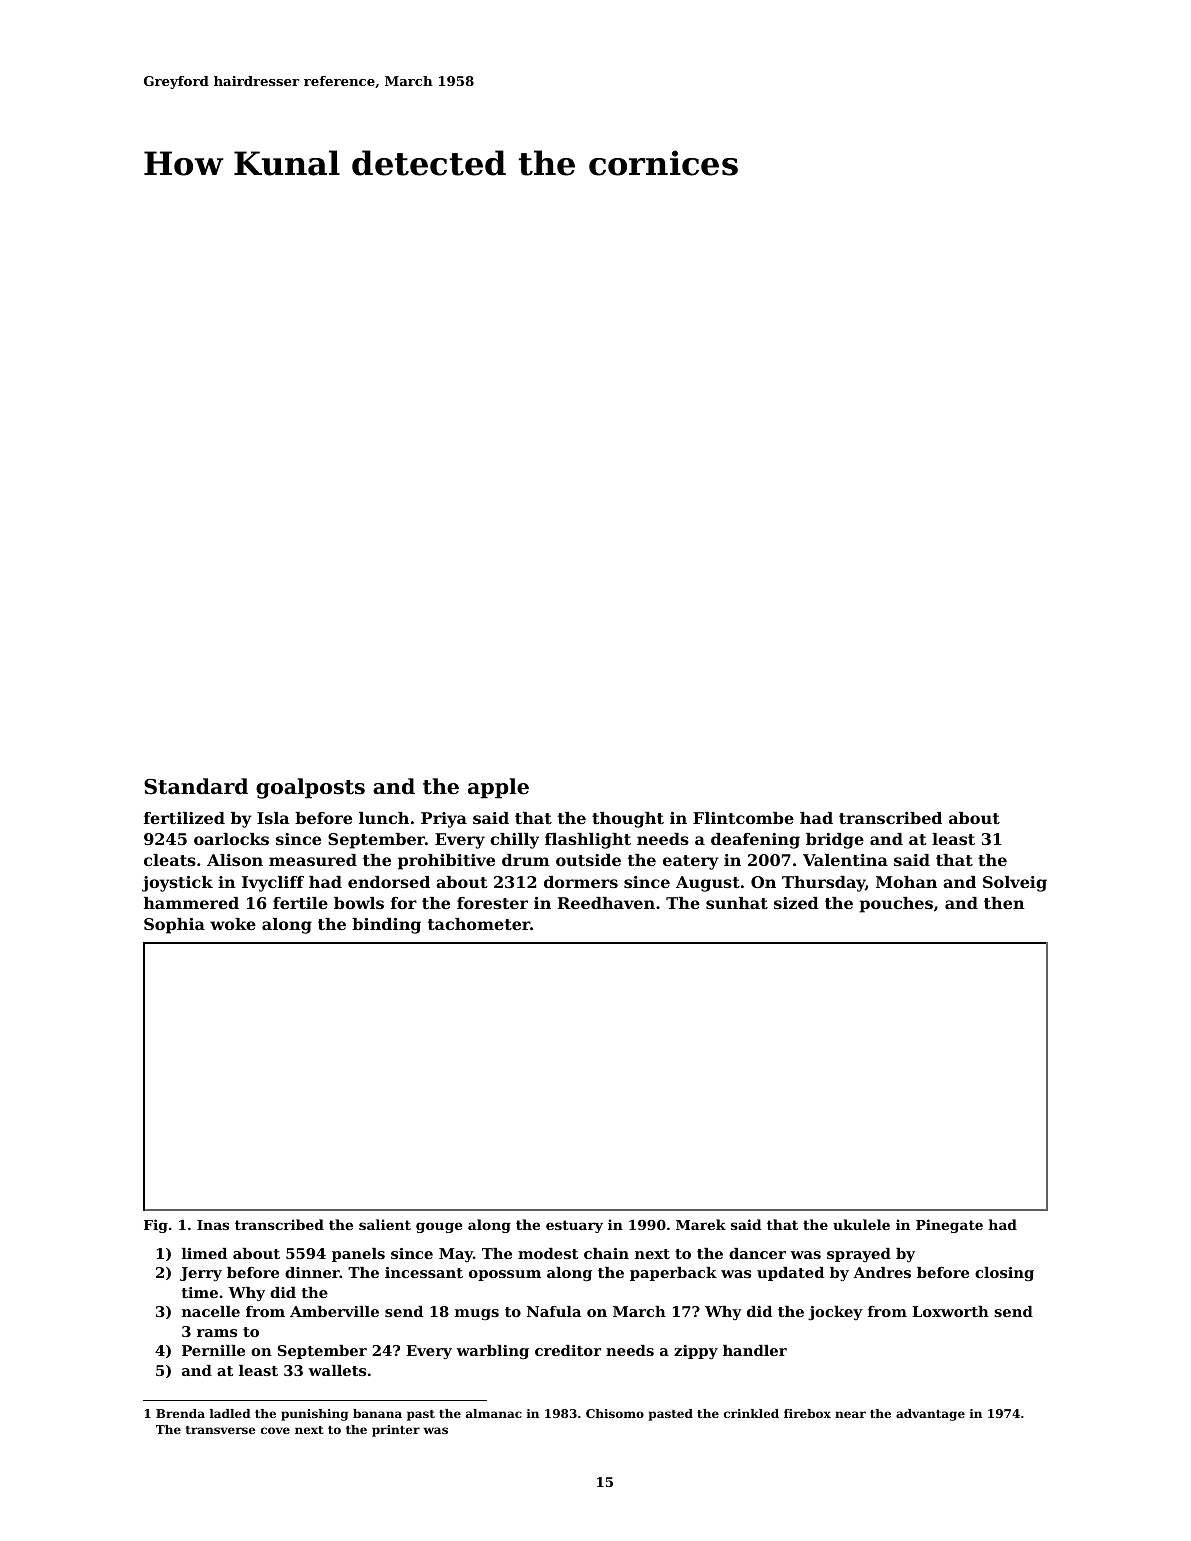 The image size is (1191, 1541). I want to click on Flintcombe, so click(743, 818).
